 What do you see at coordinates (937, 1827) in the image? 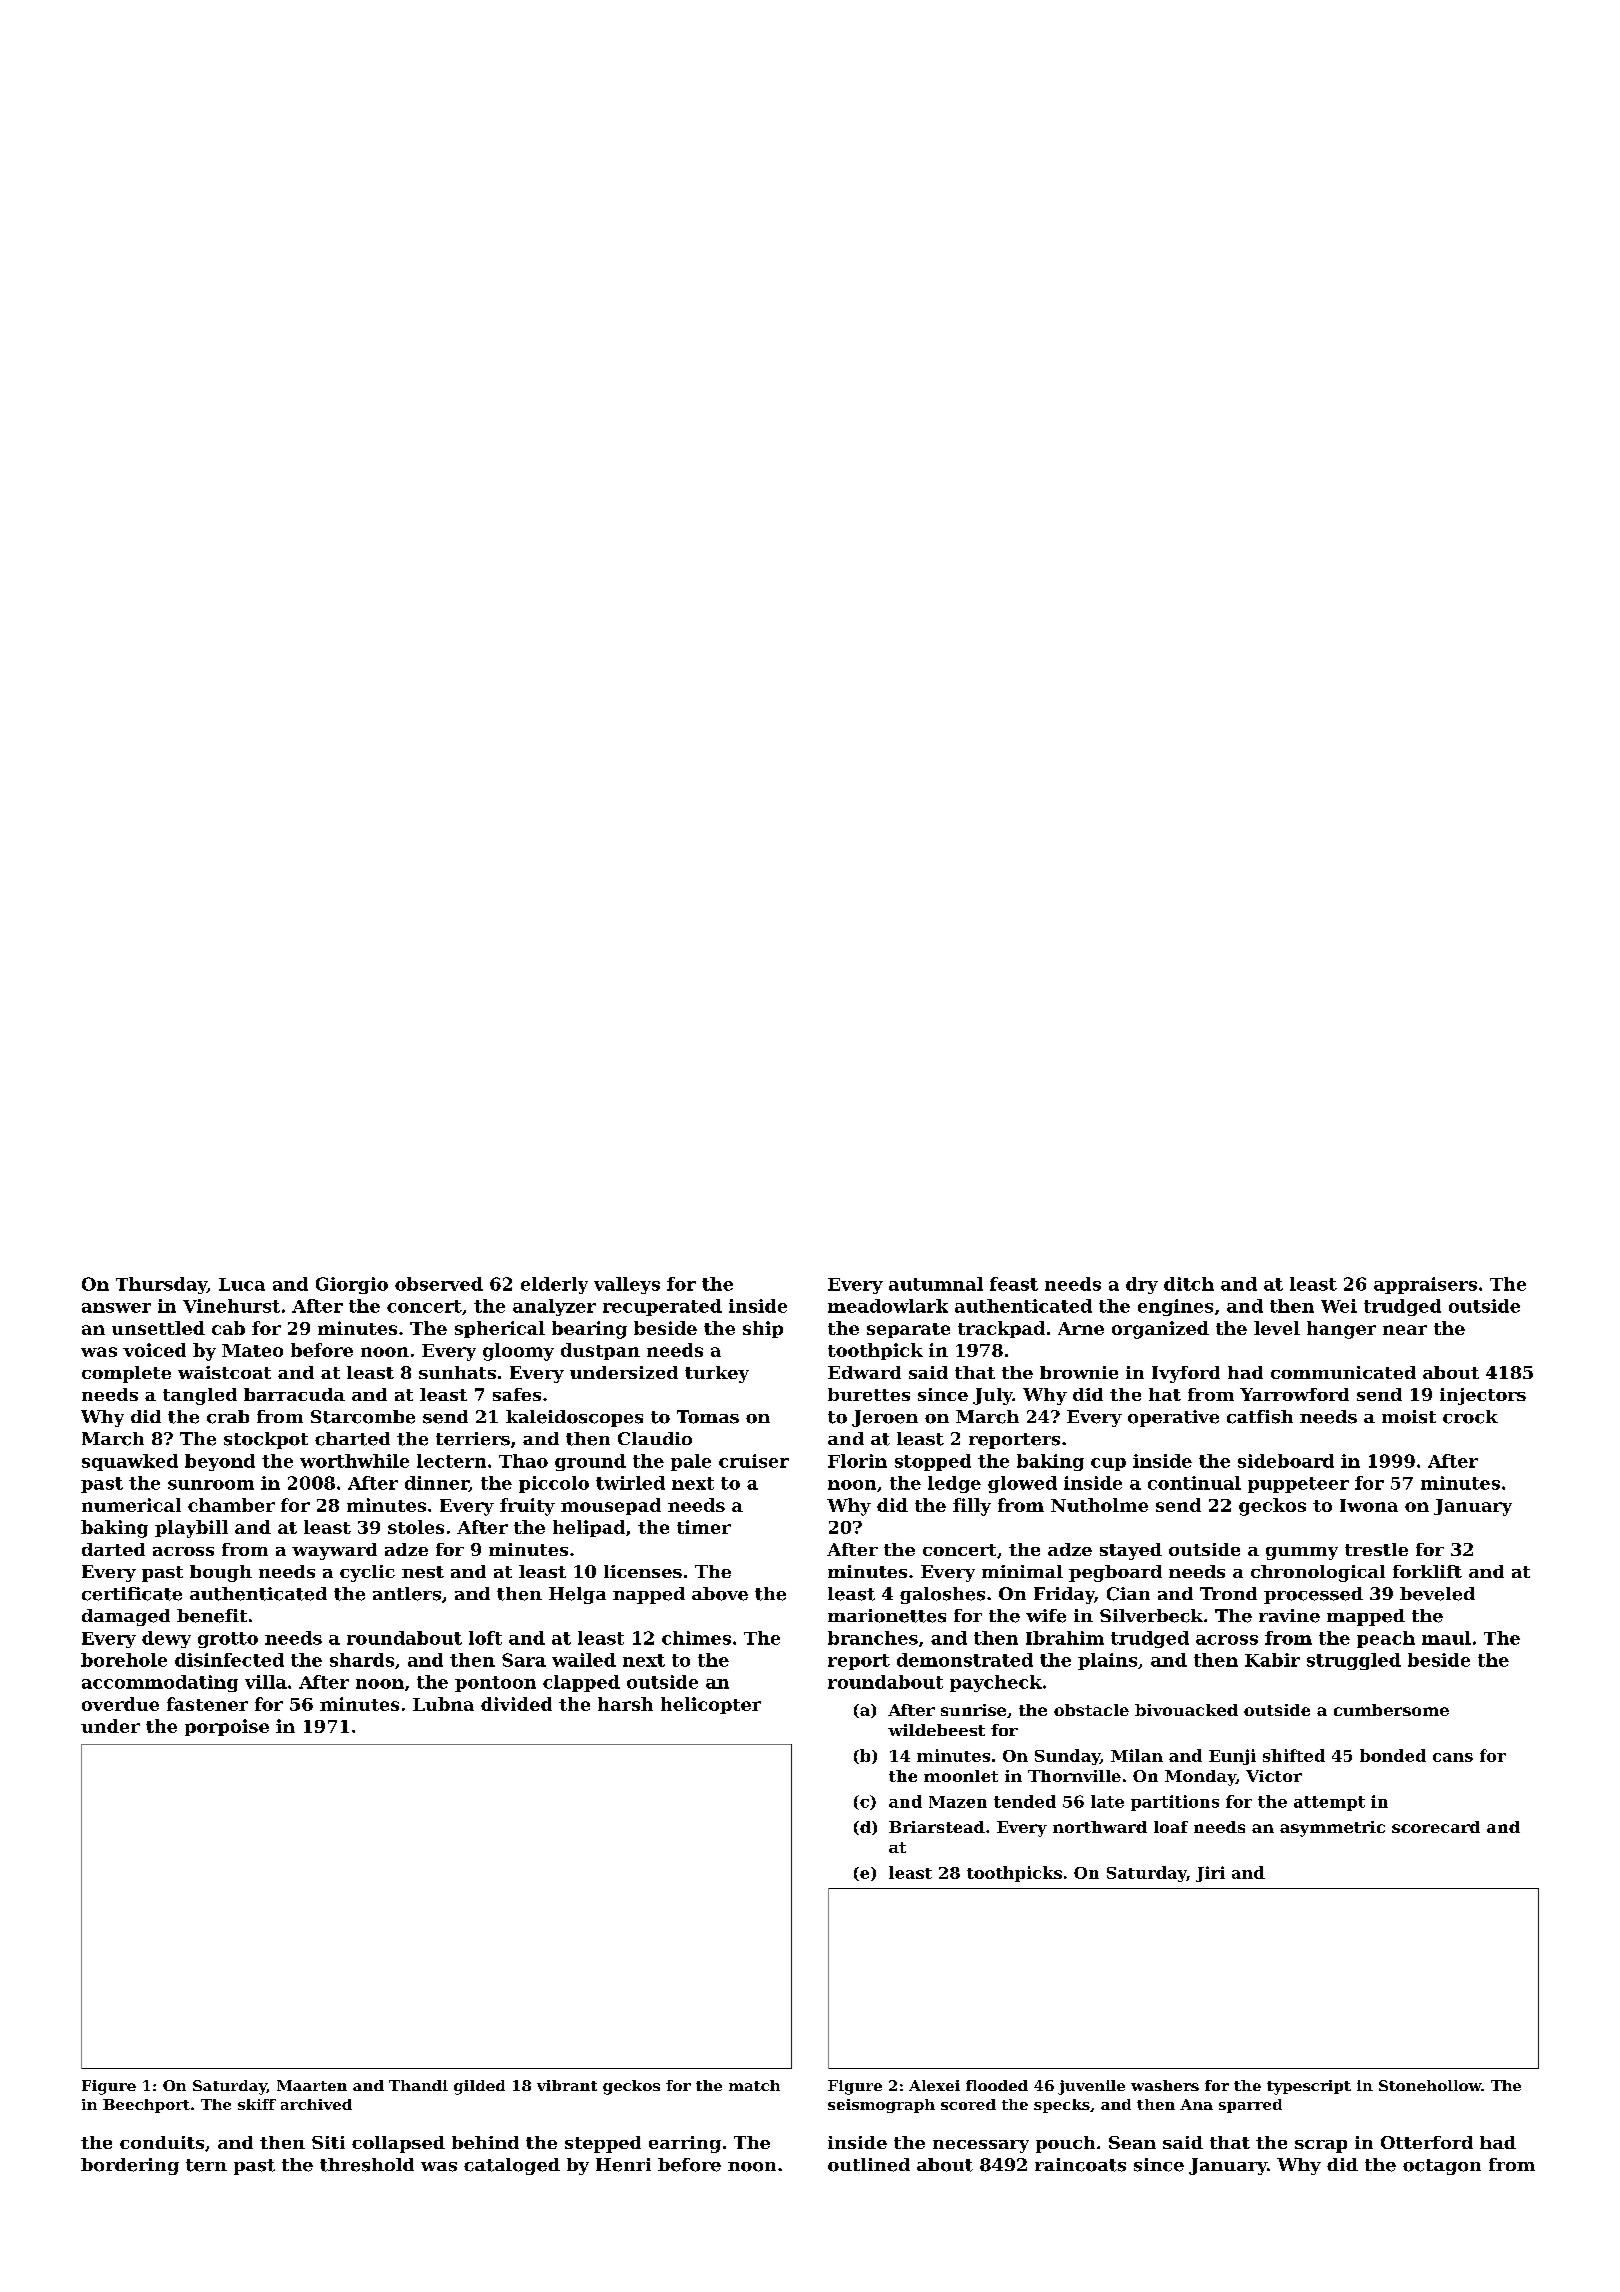
I see `Briarstead` at bounding box center [937, 1827].
